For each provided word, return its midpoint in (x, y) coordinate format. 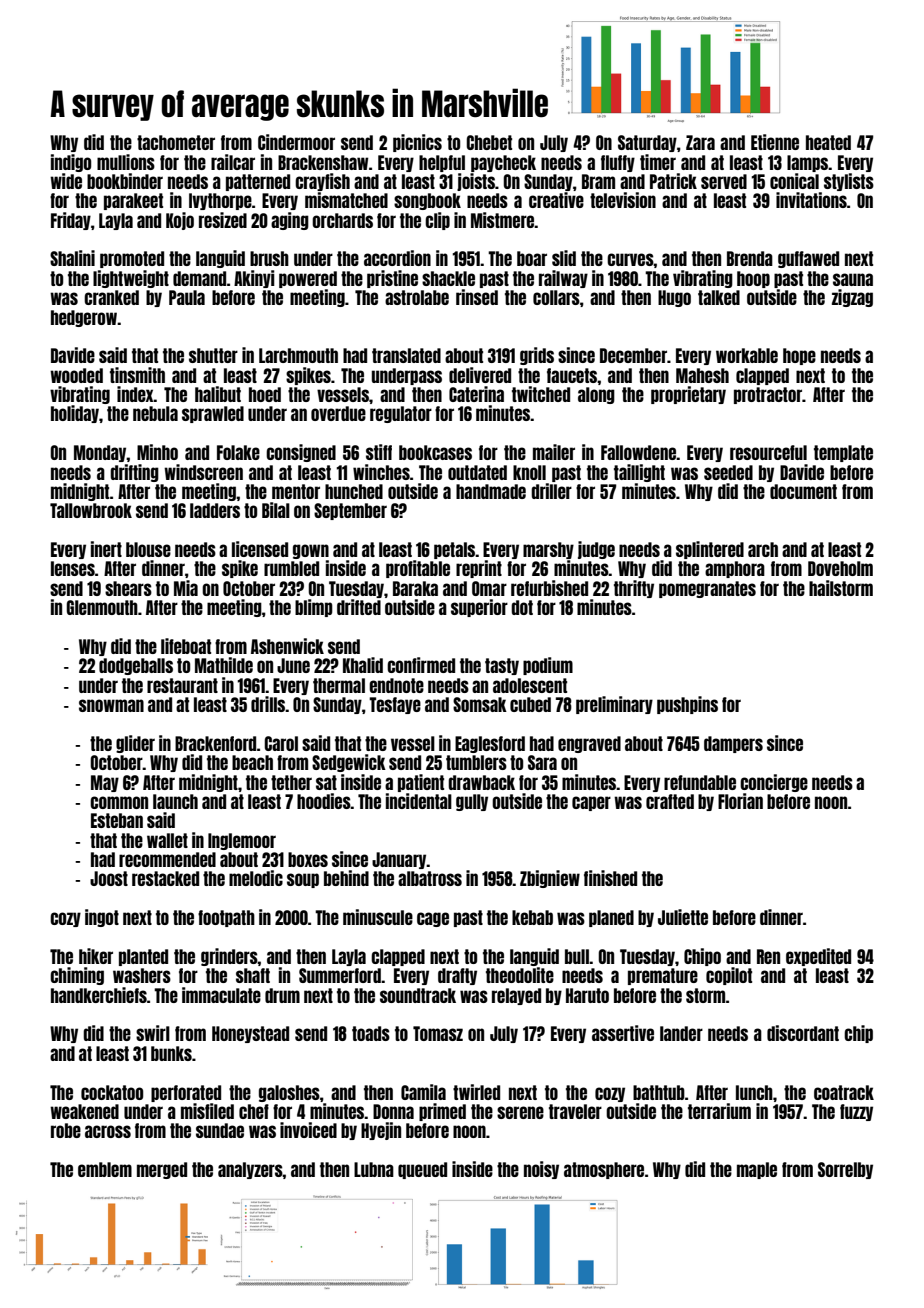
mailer (554, 452)
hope (799, 356)
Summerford (340, 975)
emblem (105, 1169)
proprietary (688, 395)
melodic (256, 878)
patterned (258, 182)
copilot (729, 976)
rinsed (477, 297)
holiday (75, 414)
